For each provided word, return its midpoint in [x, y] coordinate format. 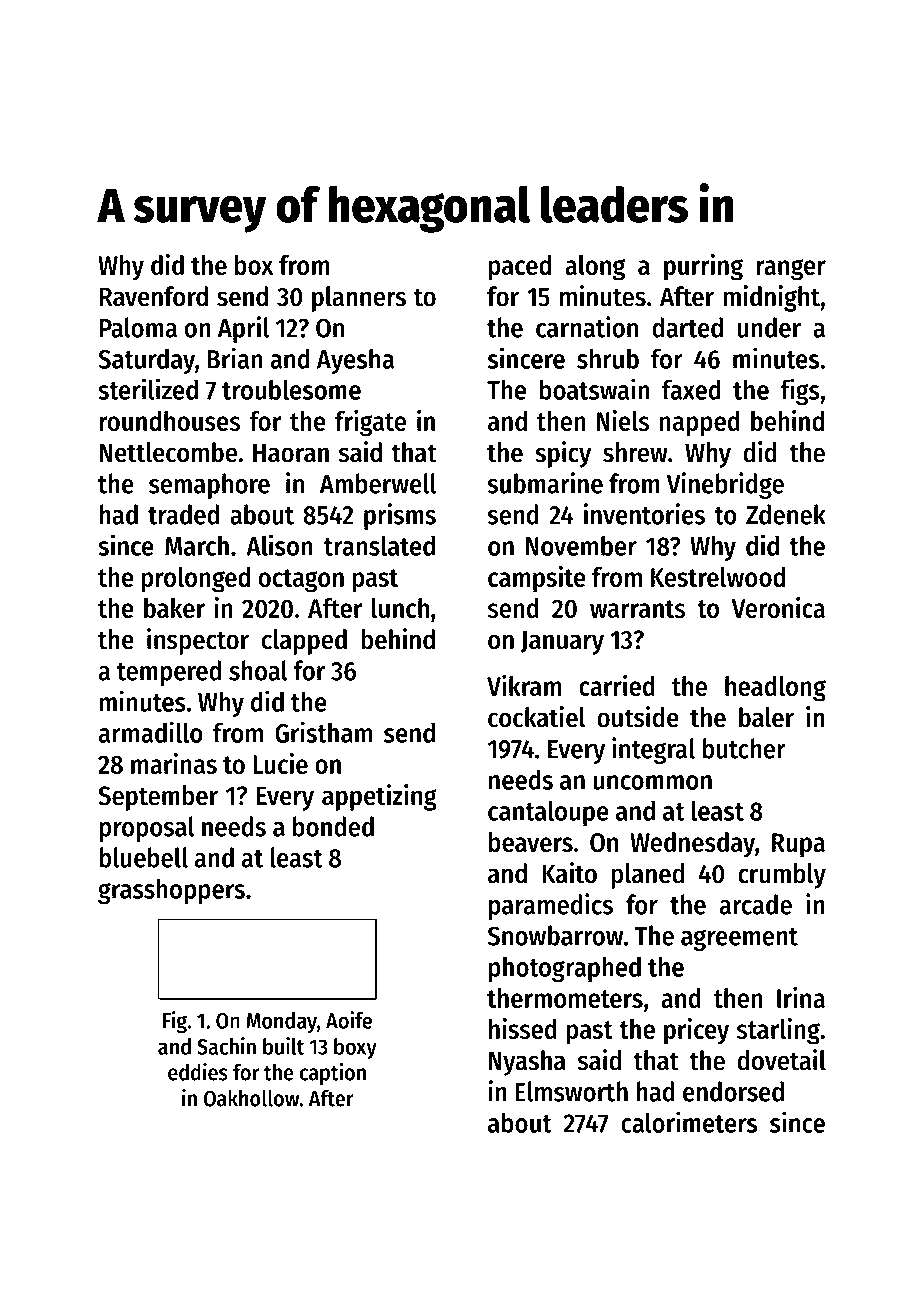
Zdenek [786, 514]
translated [379, 545]
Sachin [226, 1046]
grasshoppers [171, 891]
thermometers [565, 998]
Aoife [349, 1020]
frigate [370, 423]
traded [183, 514]
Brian [235, 358]
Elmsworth [571, 1091]
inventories [644, 514]
